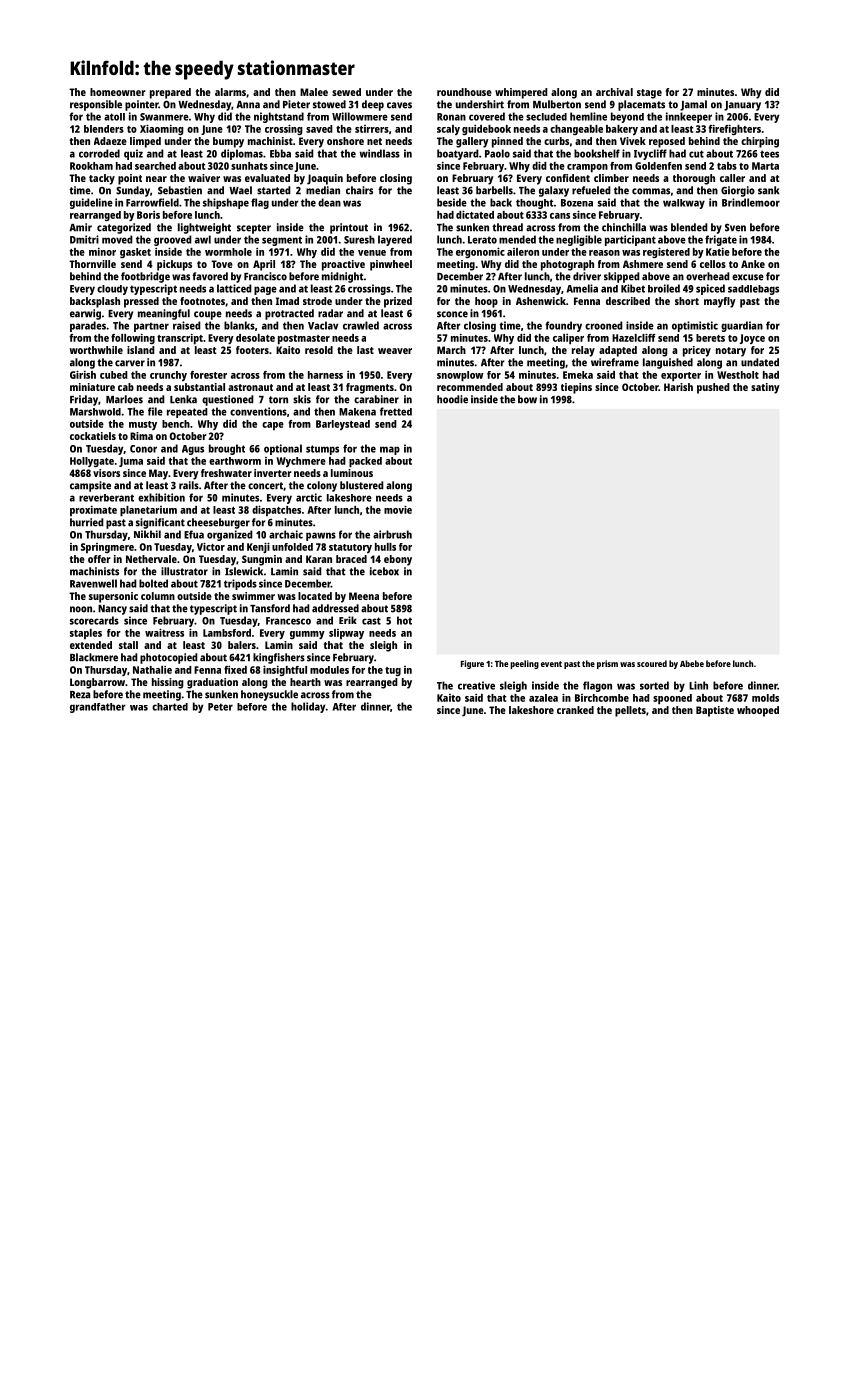 The height and width of the screenshot is (1400, 849). What do you see at coordinates (607, 664) in the screenshot?
I see `prism` at bounding box center [607, 664].
